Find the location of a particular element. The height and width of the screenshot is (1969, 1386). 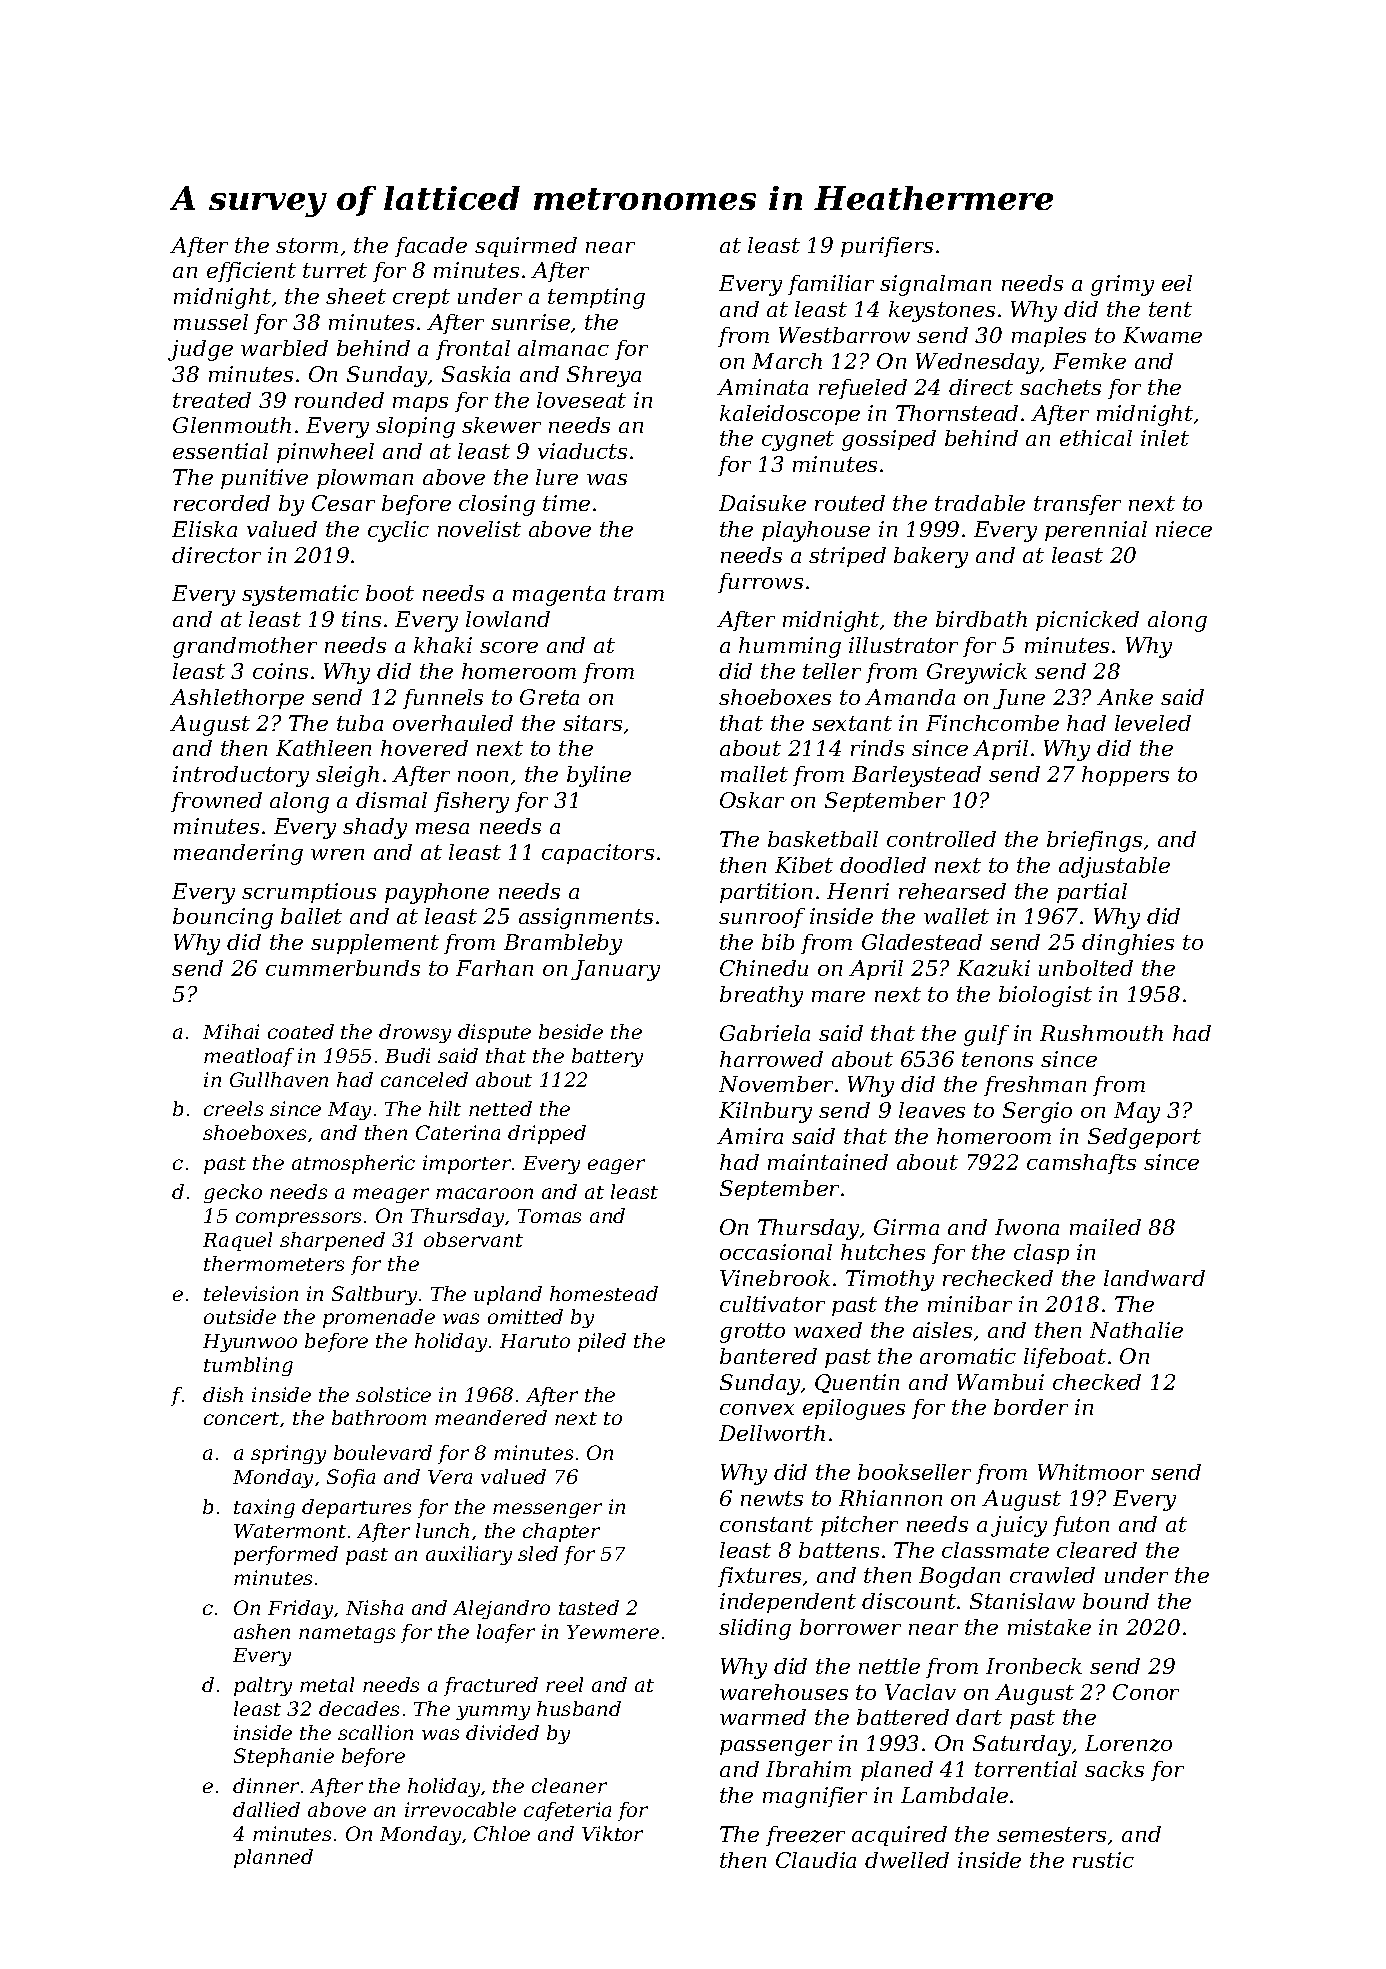

Quentin is located at coordinates (857, 1383).
